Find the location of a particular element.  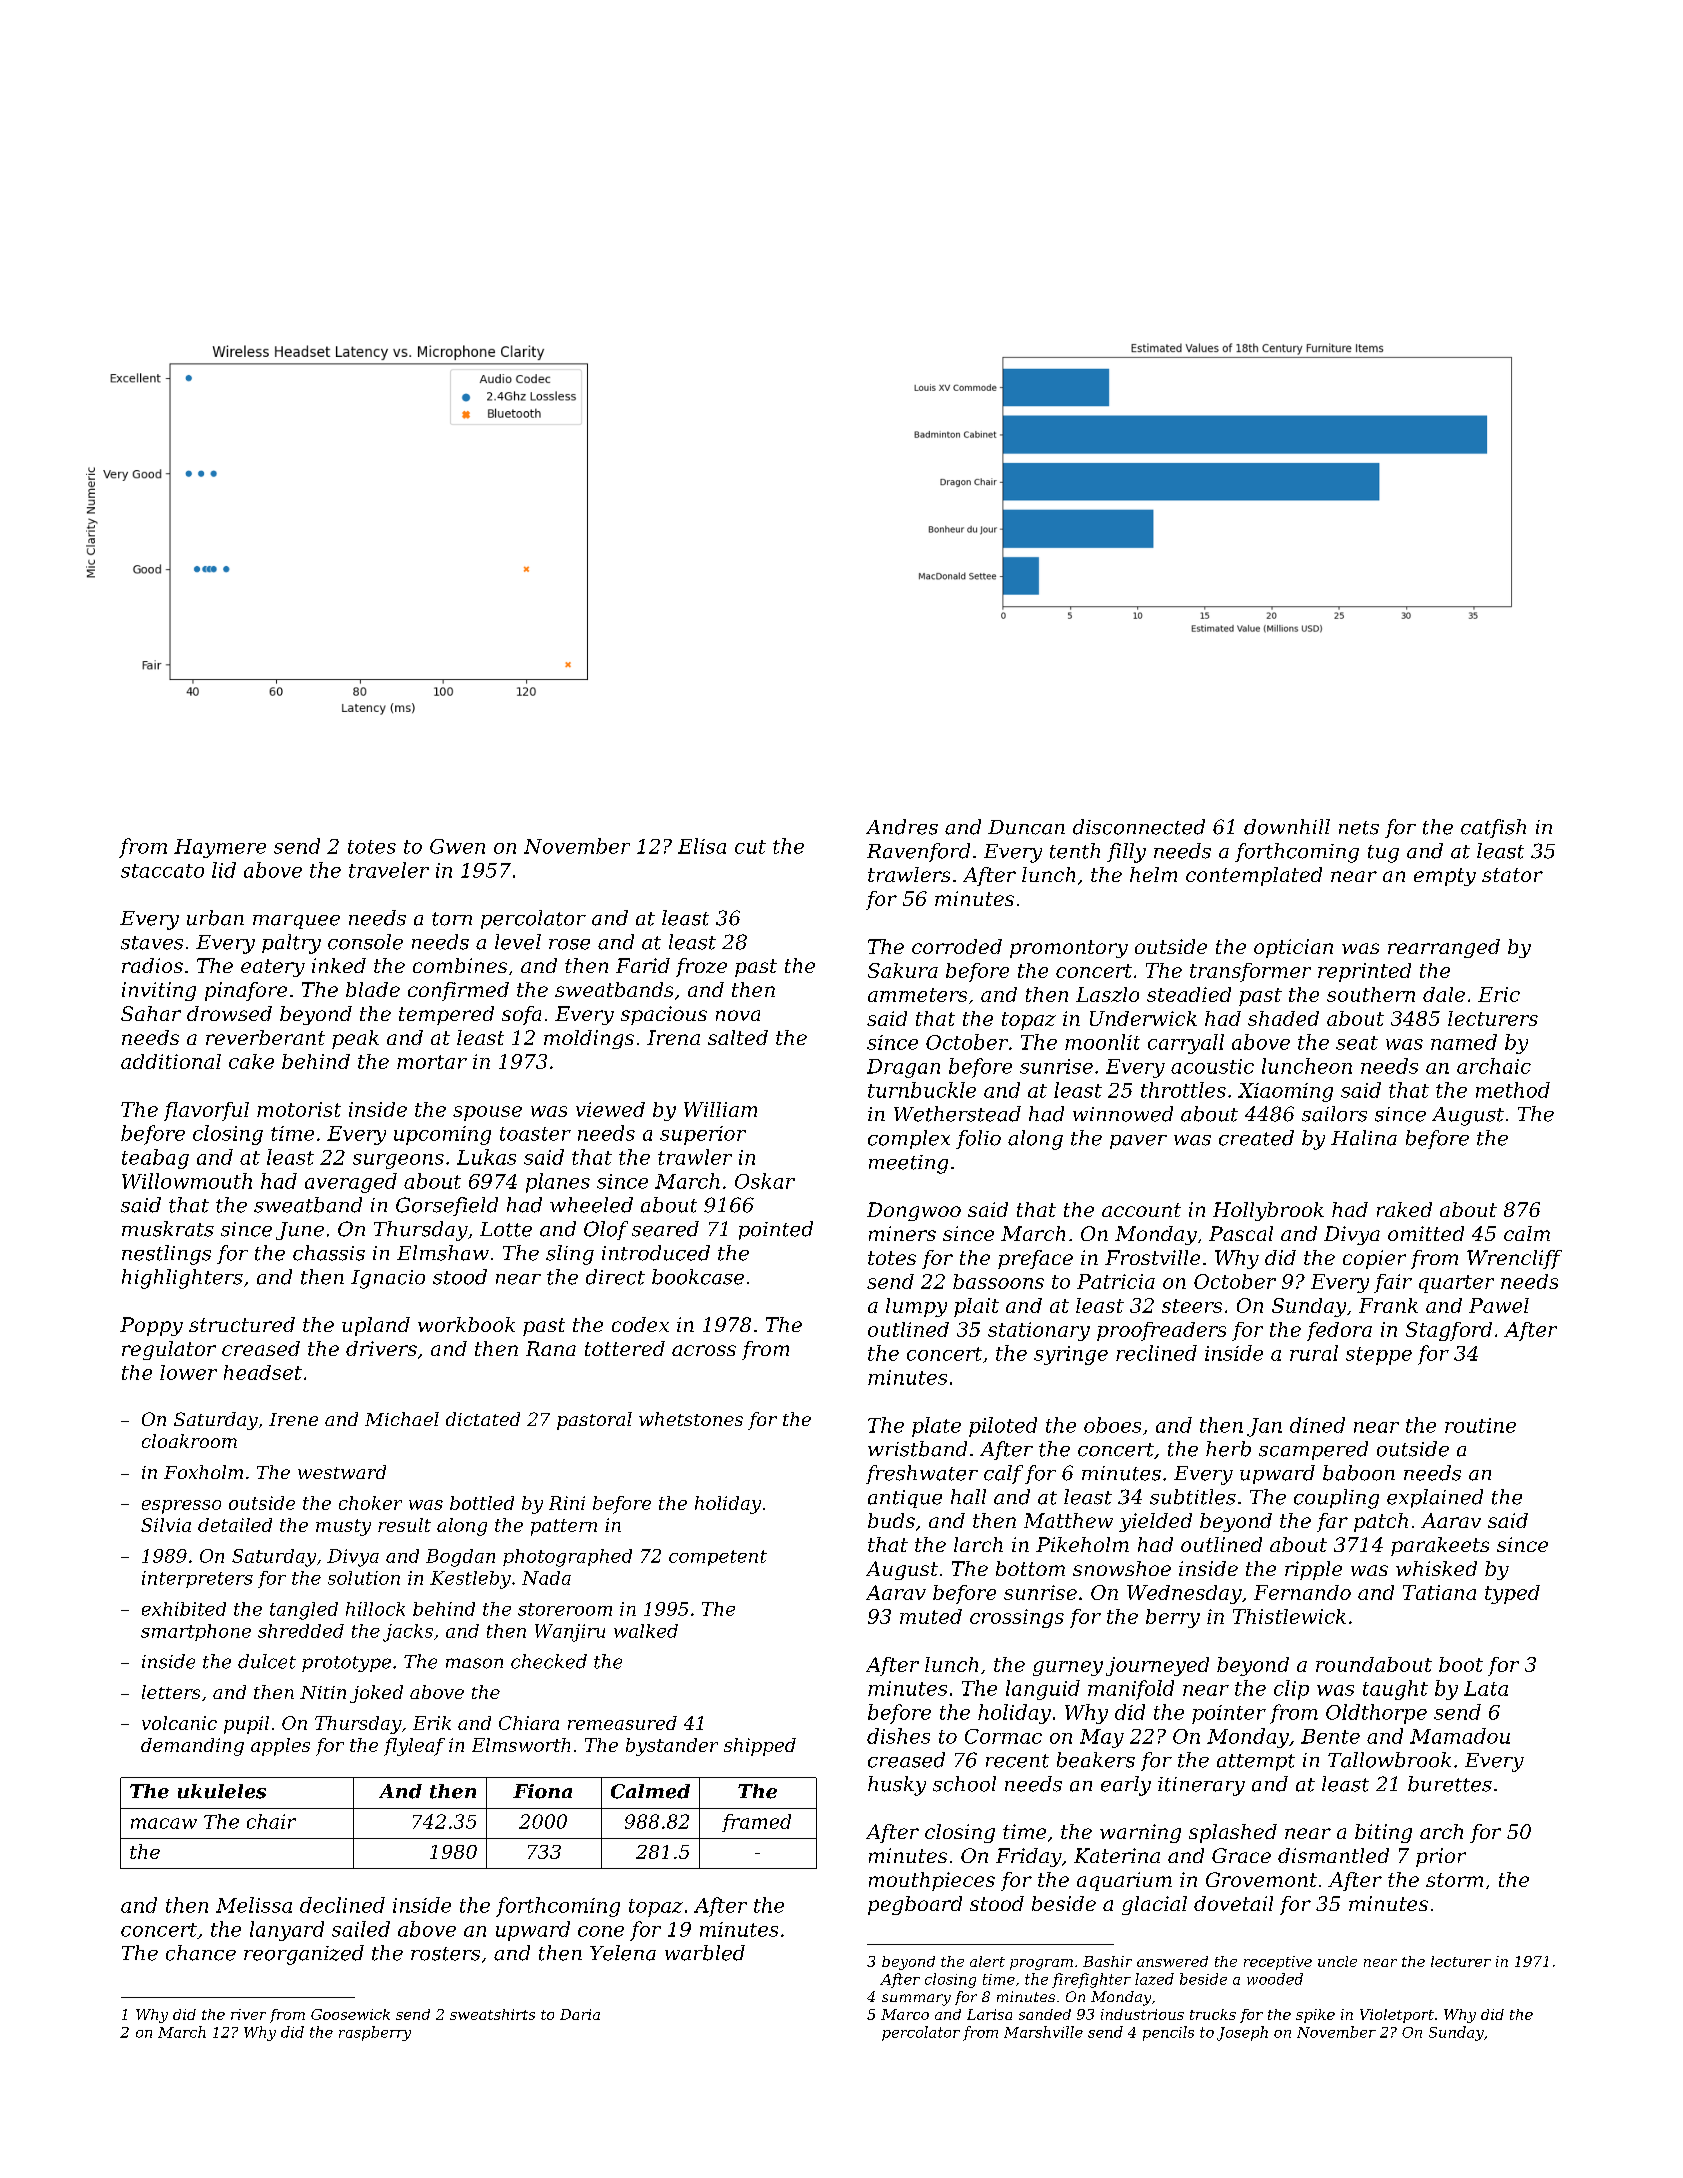

stator is located at coordinates (1512, 875).
